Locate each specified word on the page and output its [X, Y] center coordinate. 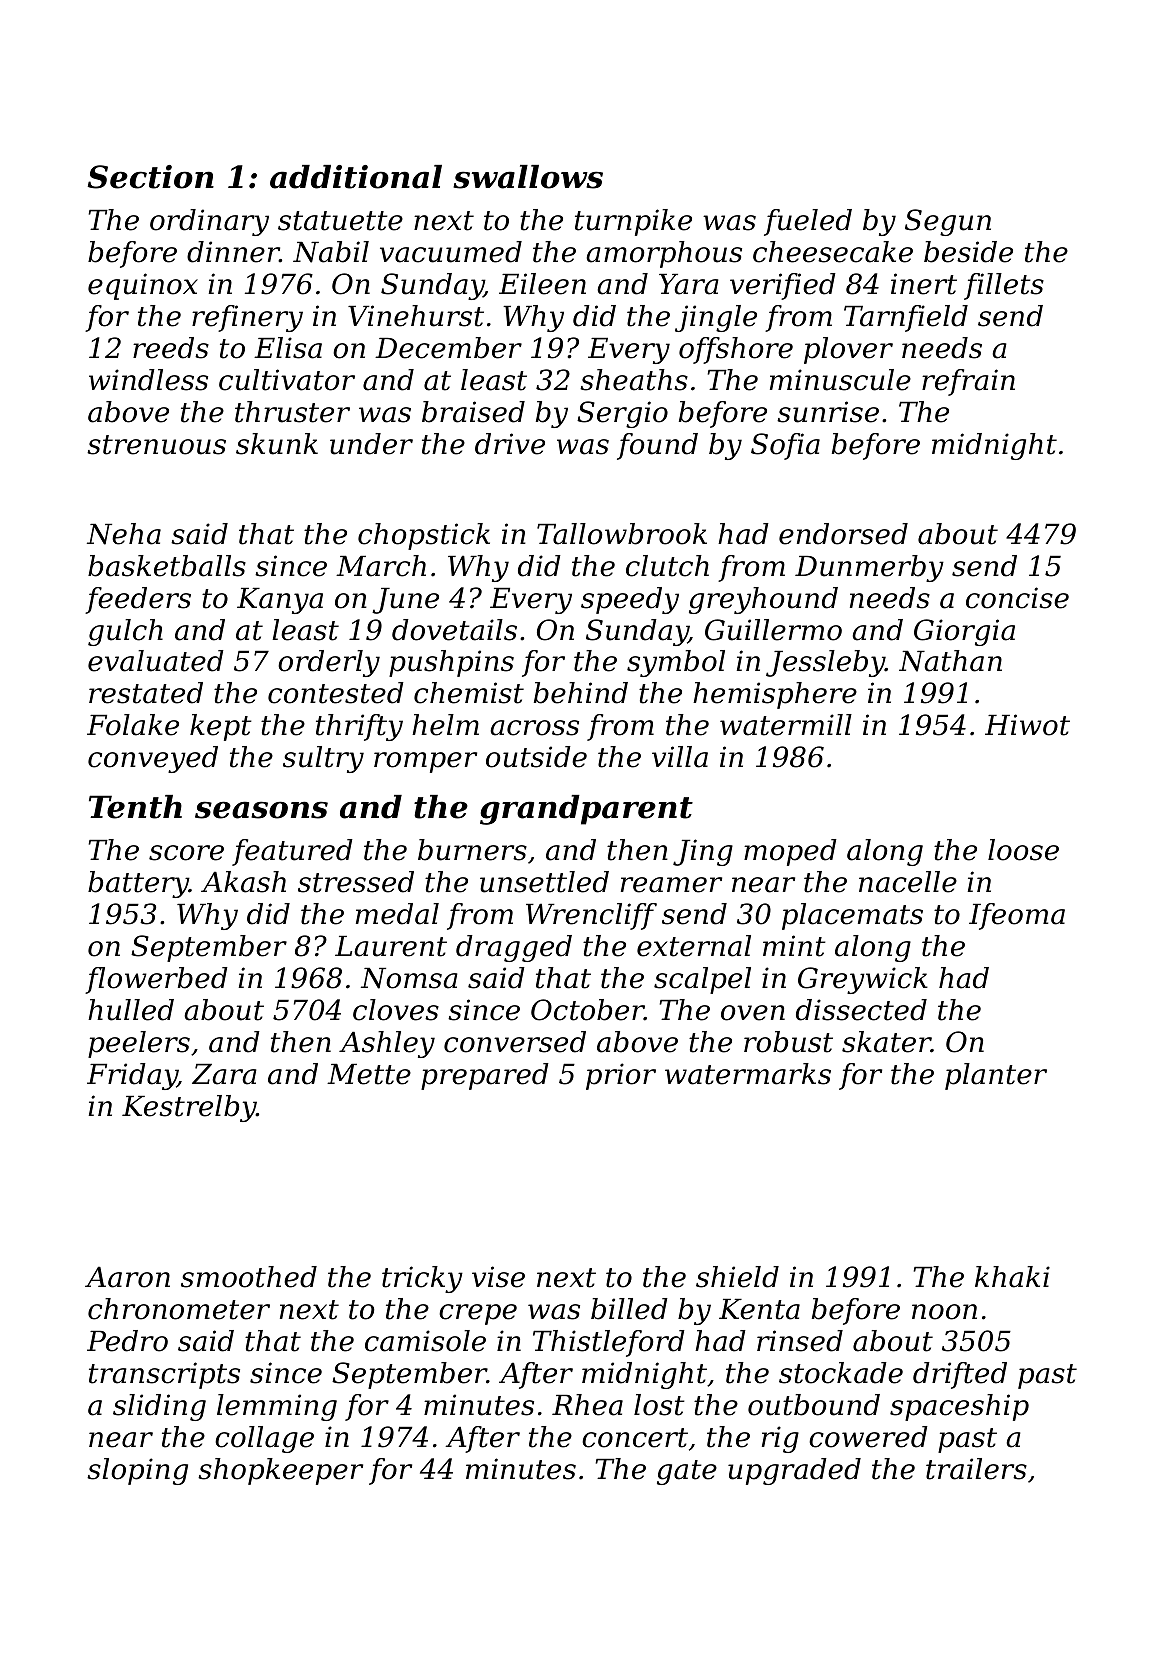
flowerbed [156, 980]
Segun [948, 222]
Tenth [135, 807]
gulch [125, 632]
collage [264, 1439]
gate [687, 1472]
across [534, 728]
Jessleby [825, 663]
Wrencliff [591, 916]
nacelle [908, 882]
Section [150, 177]
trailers [976, 1469]
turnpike [633, 222]
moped [790, 852]
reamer [671, 885]
